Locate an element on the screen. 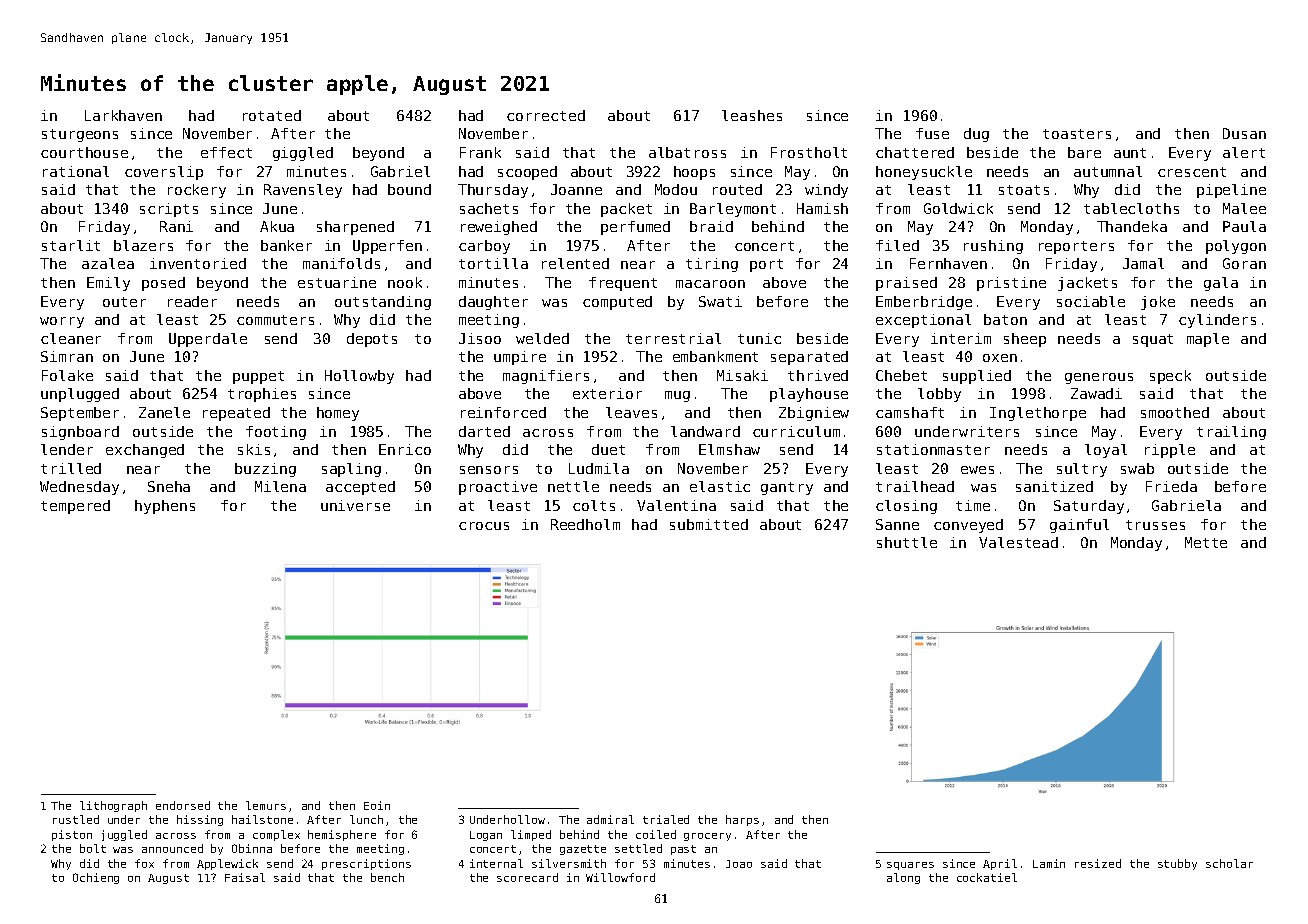  bench is located at coordinates (387, 877).
